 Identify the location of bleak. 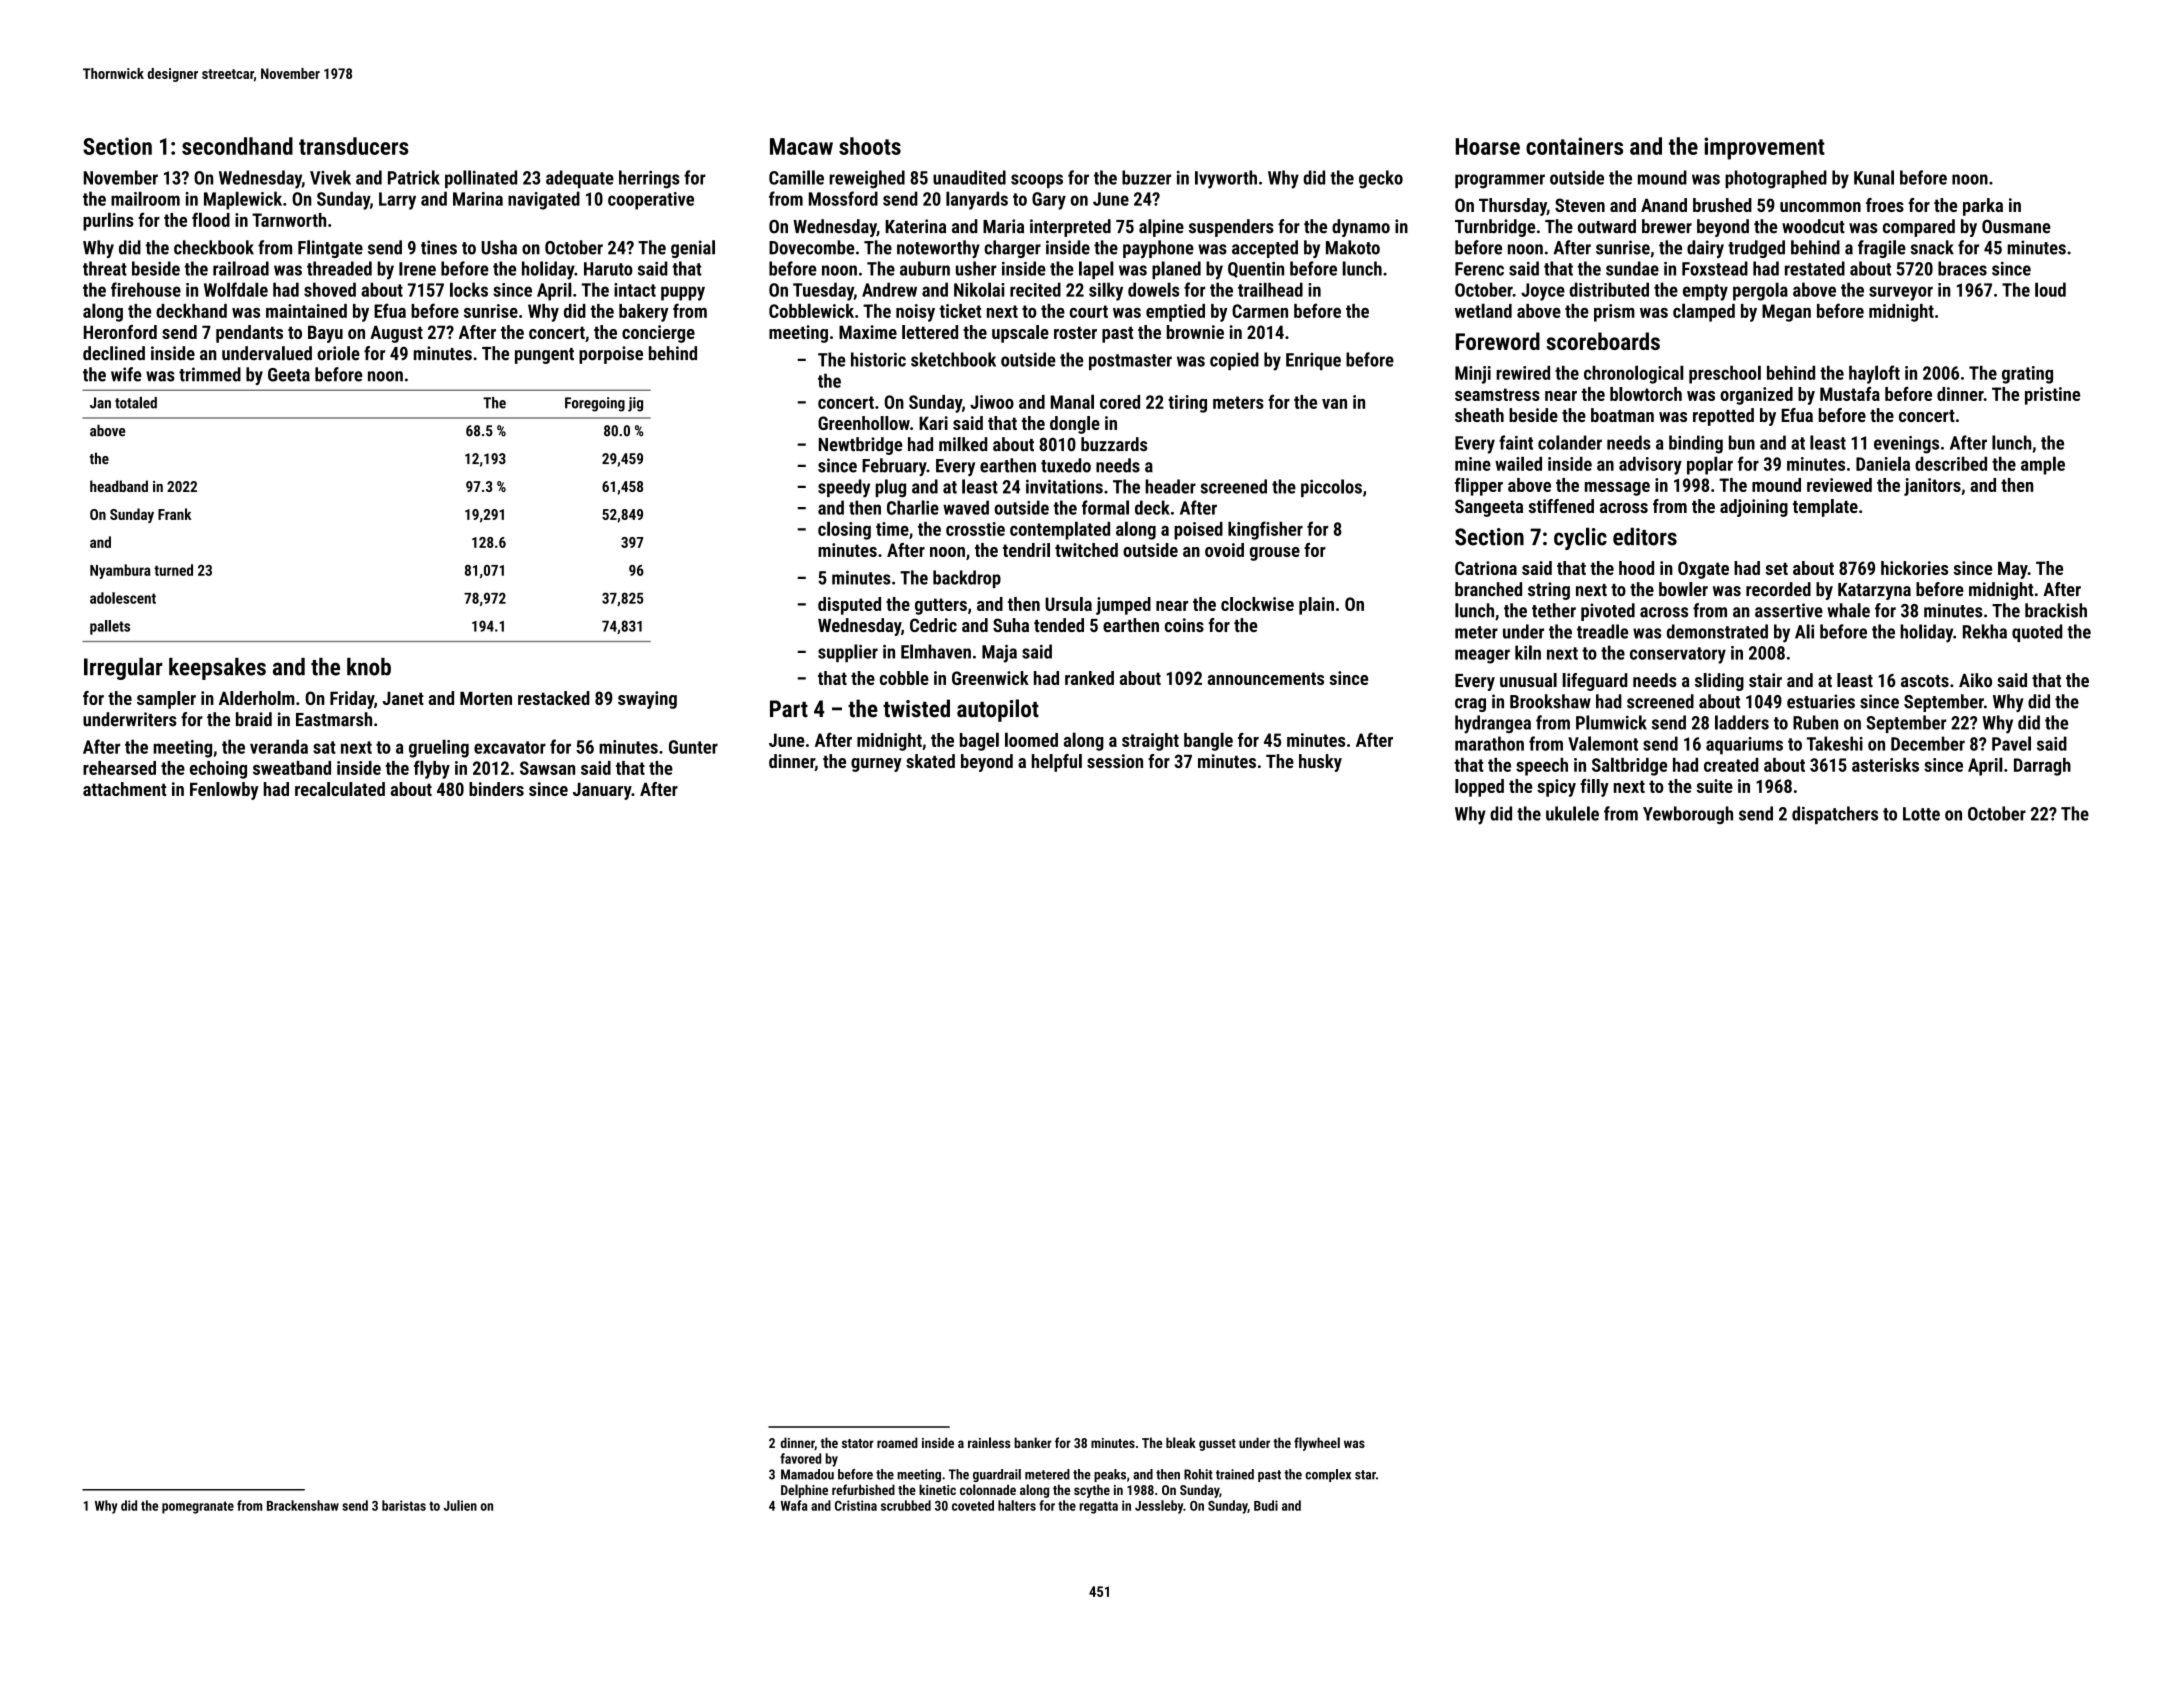
(1181, 1442).
